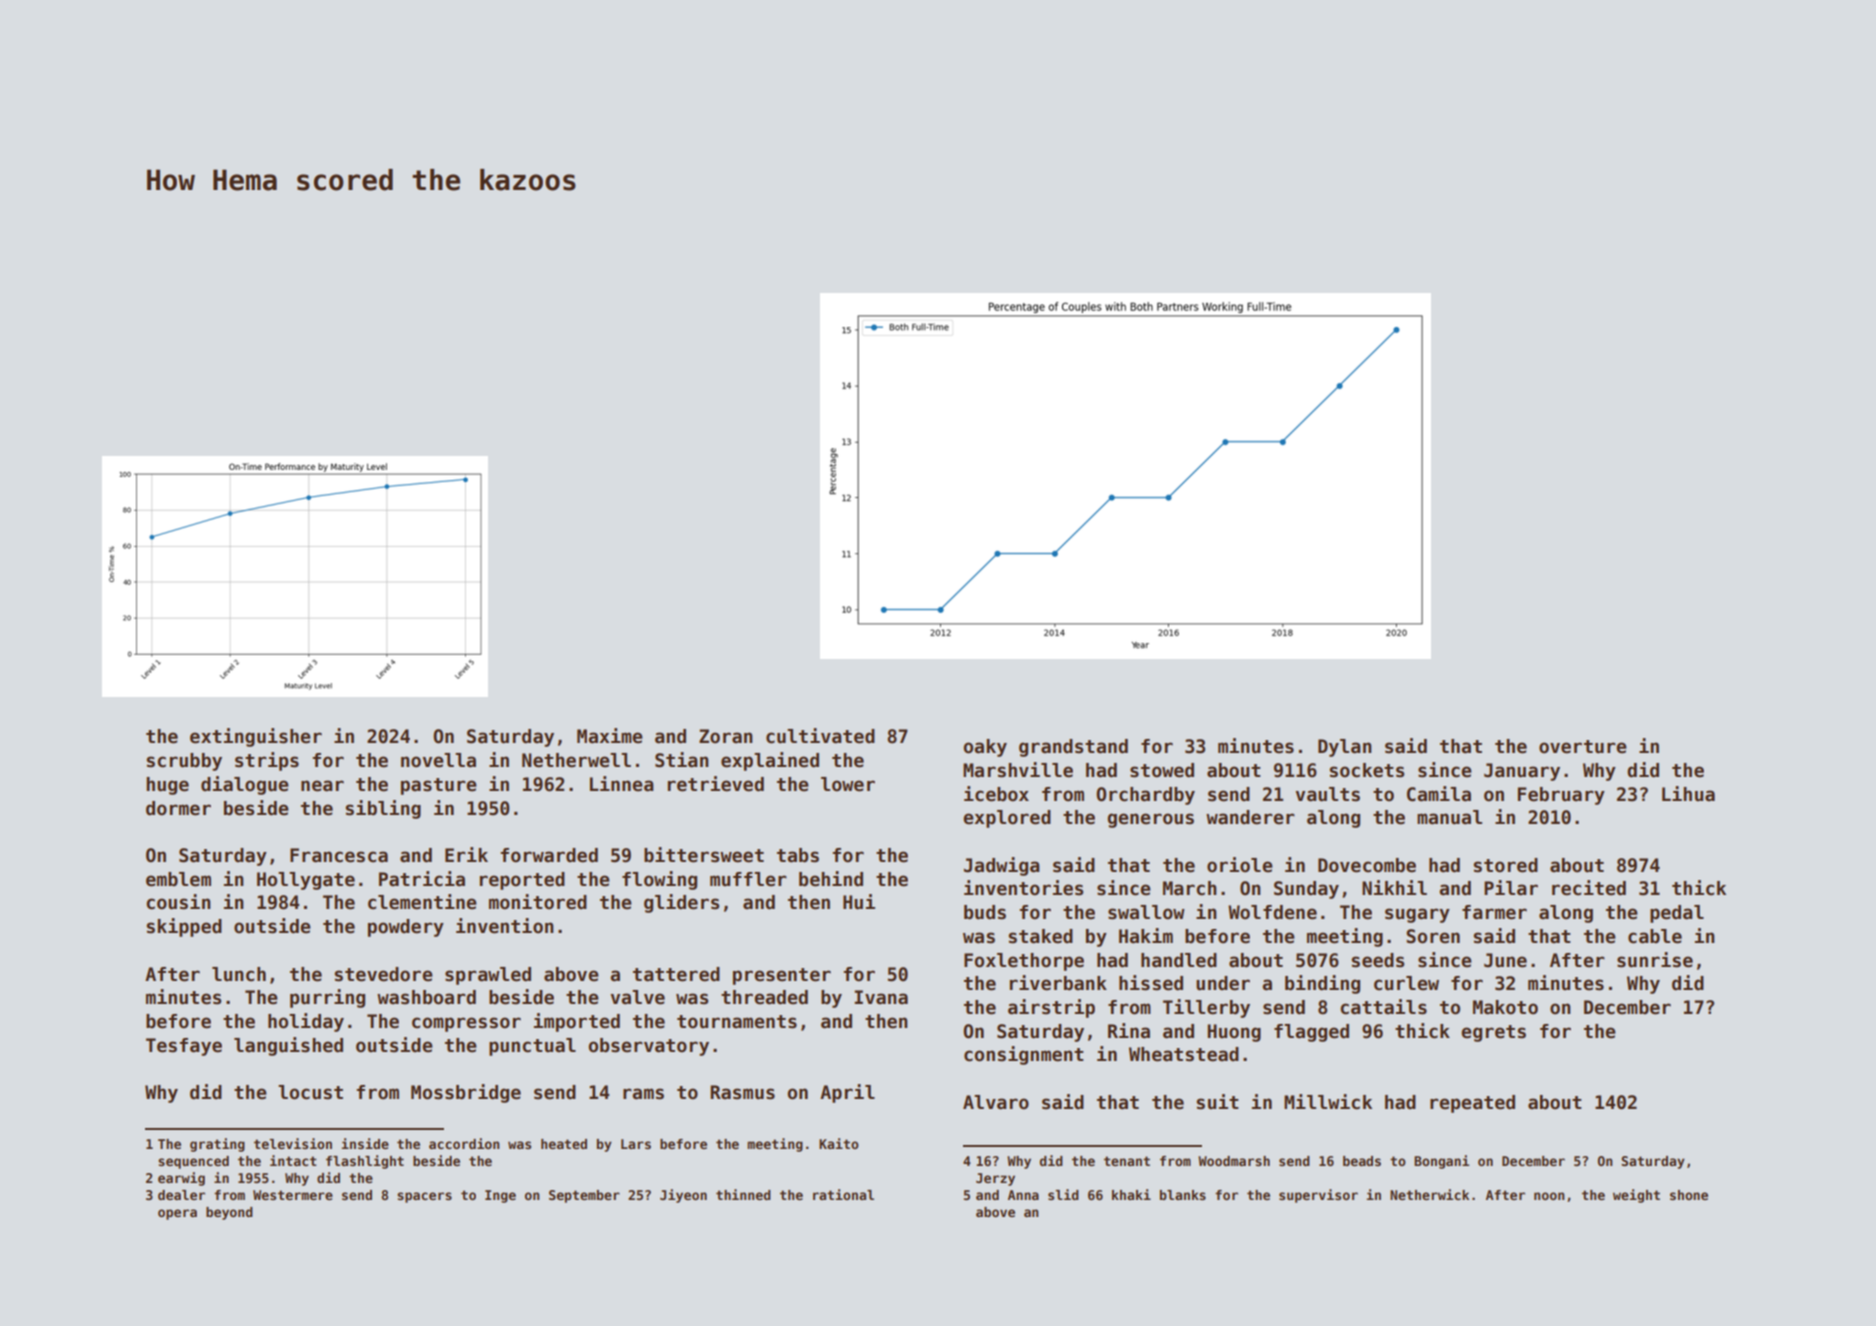  I want to click on blanks, so click(1183, 1195).
